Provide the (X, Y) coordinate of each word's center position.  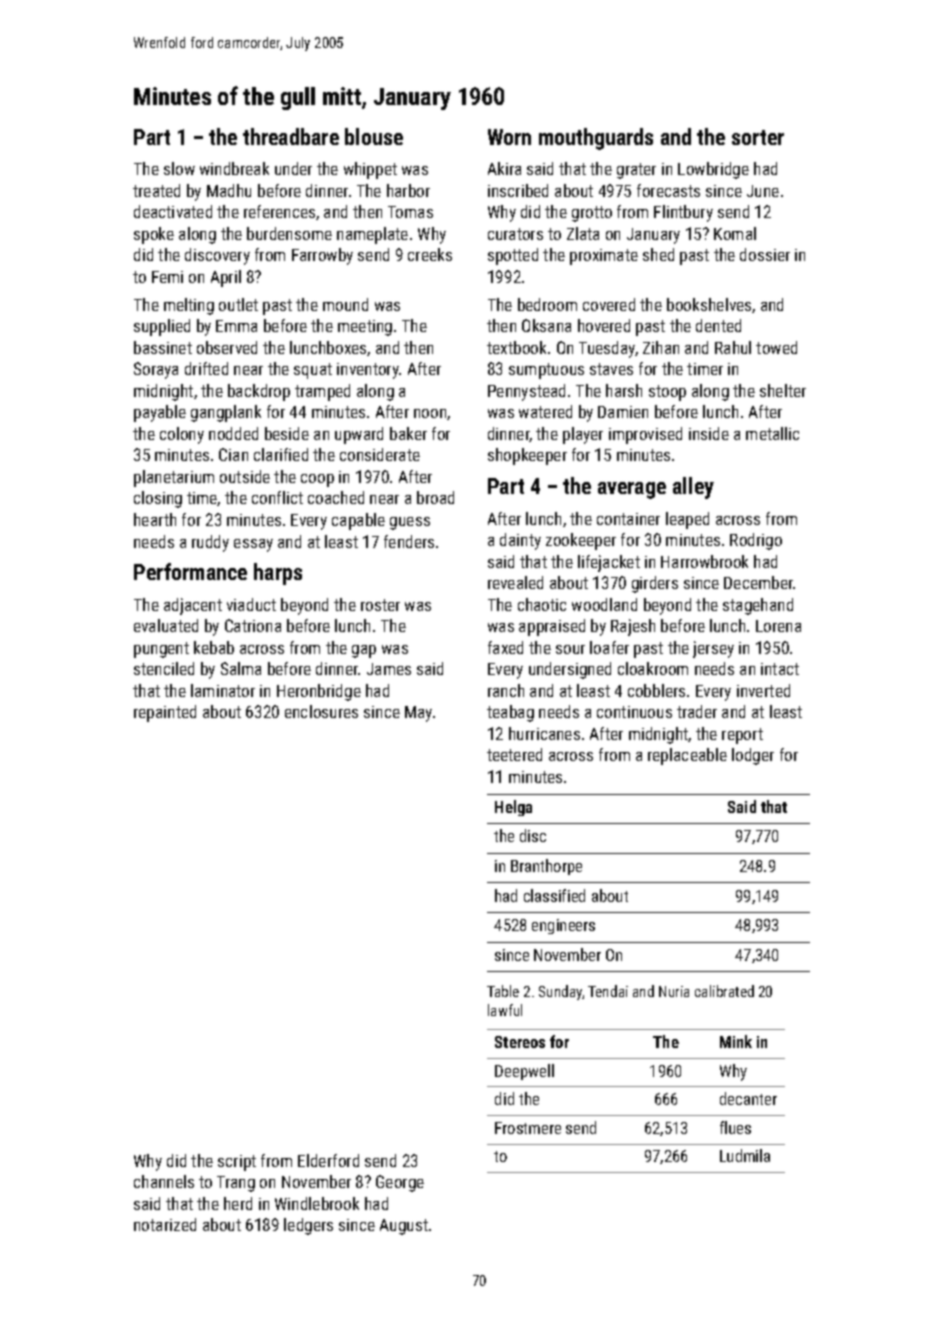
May (418, 714)
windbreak (234, 168)
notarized (165, 1224)
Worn (509, 137)
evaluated (166, 625)
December (759, 582)
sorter (758, 137)
